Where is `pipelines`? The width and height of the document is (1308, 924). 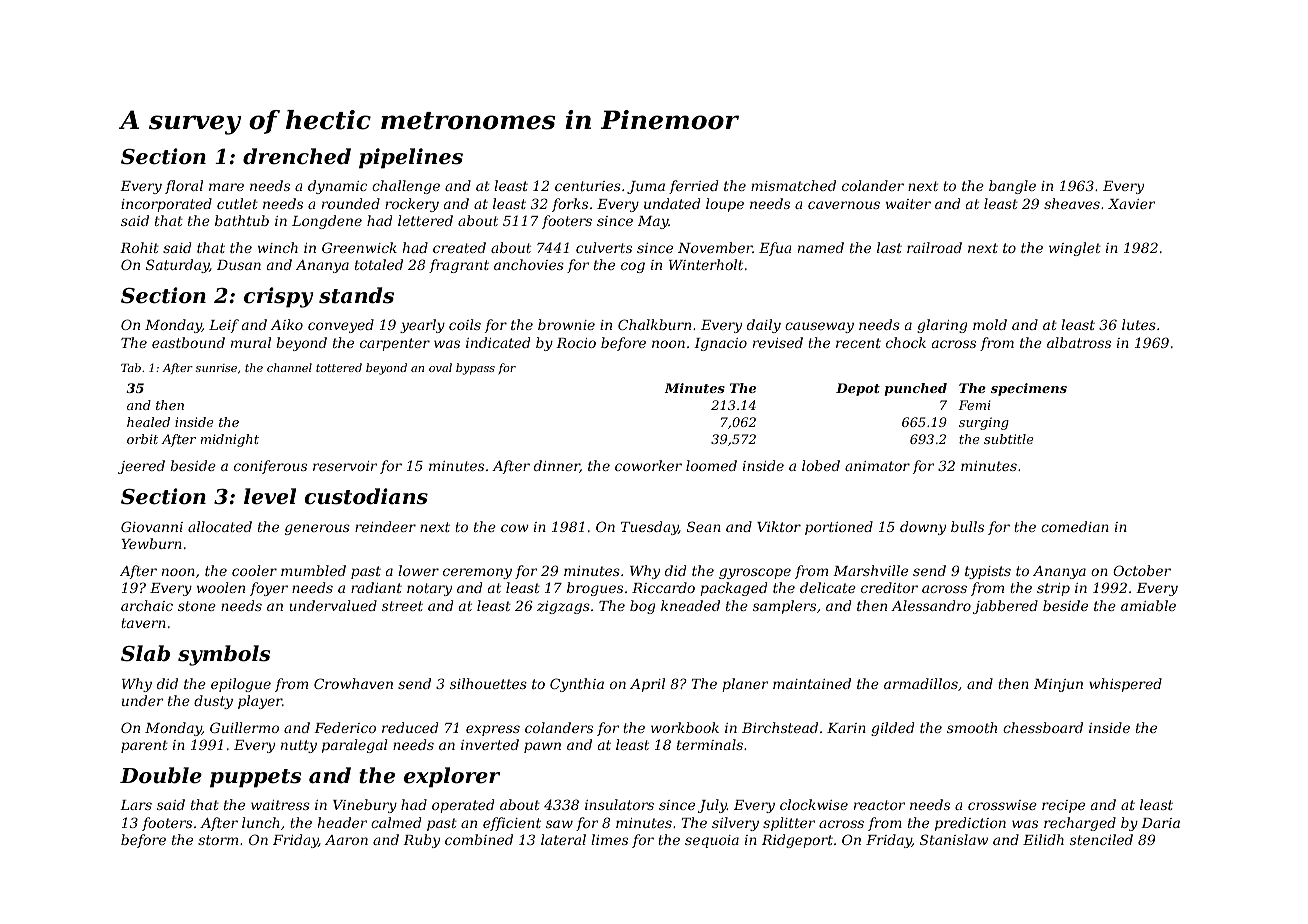 pipelines is located at coordinates (411, 158).
